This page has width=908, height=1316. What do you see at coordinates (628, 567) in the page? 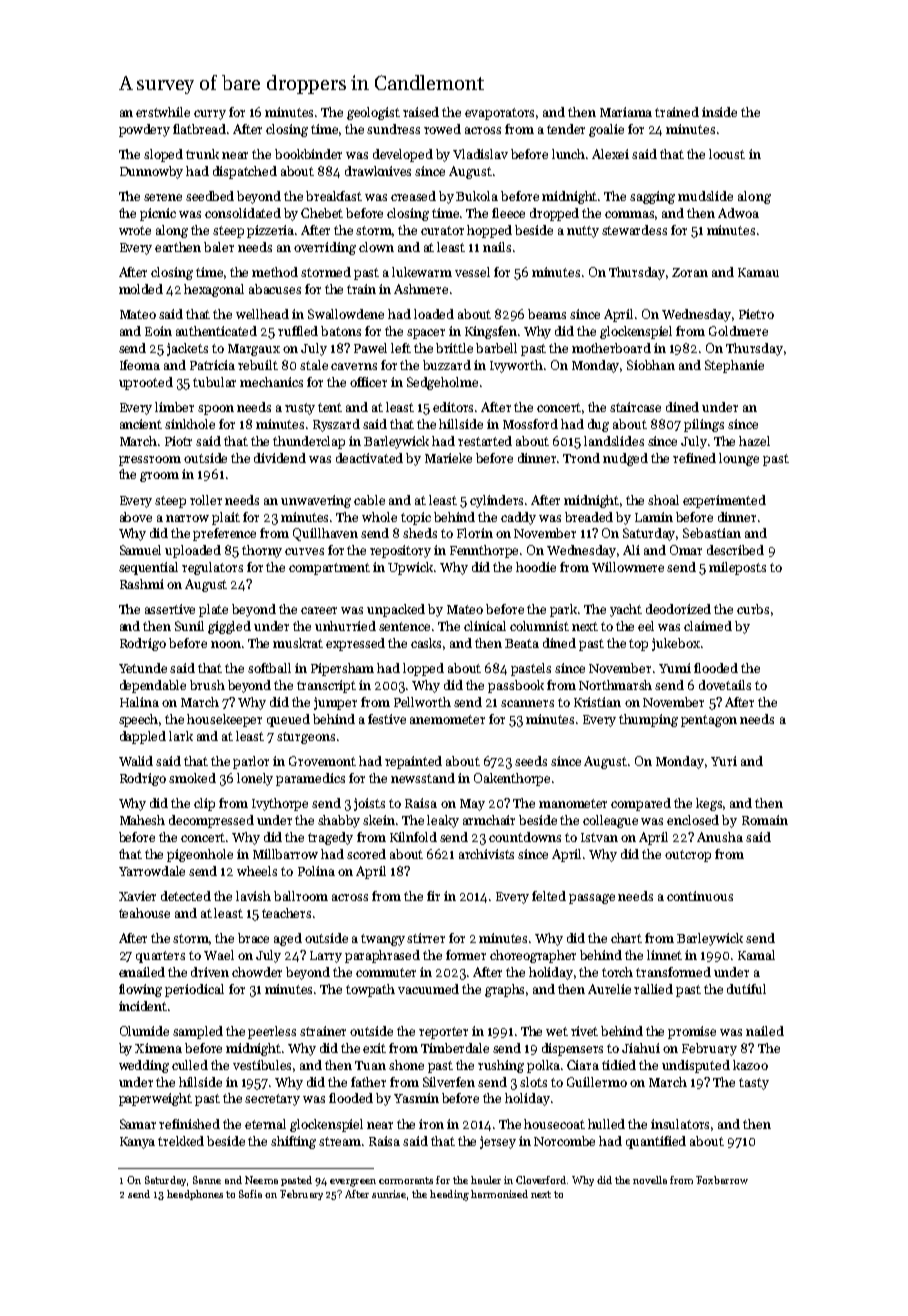
I see `Willowmere` at bounding box center [628, 567].
